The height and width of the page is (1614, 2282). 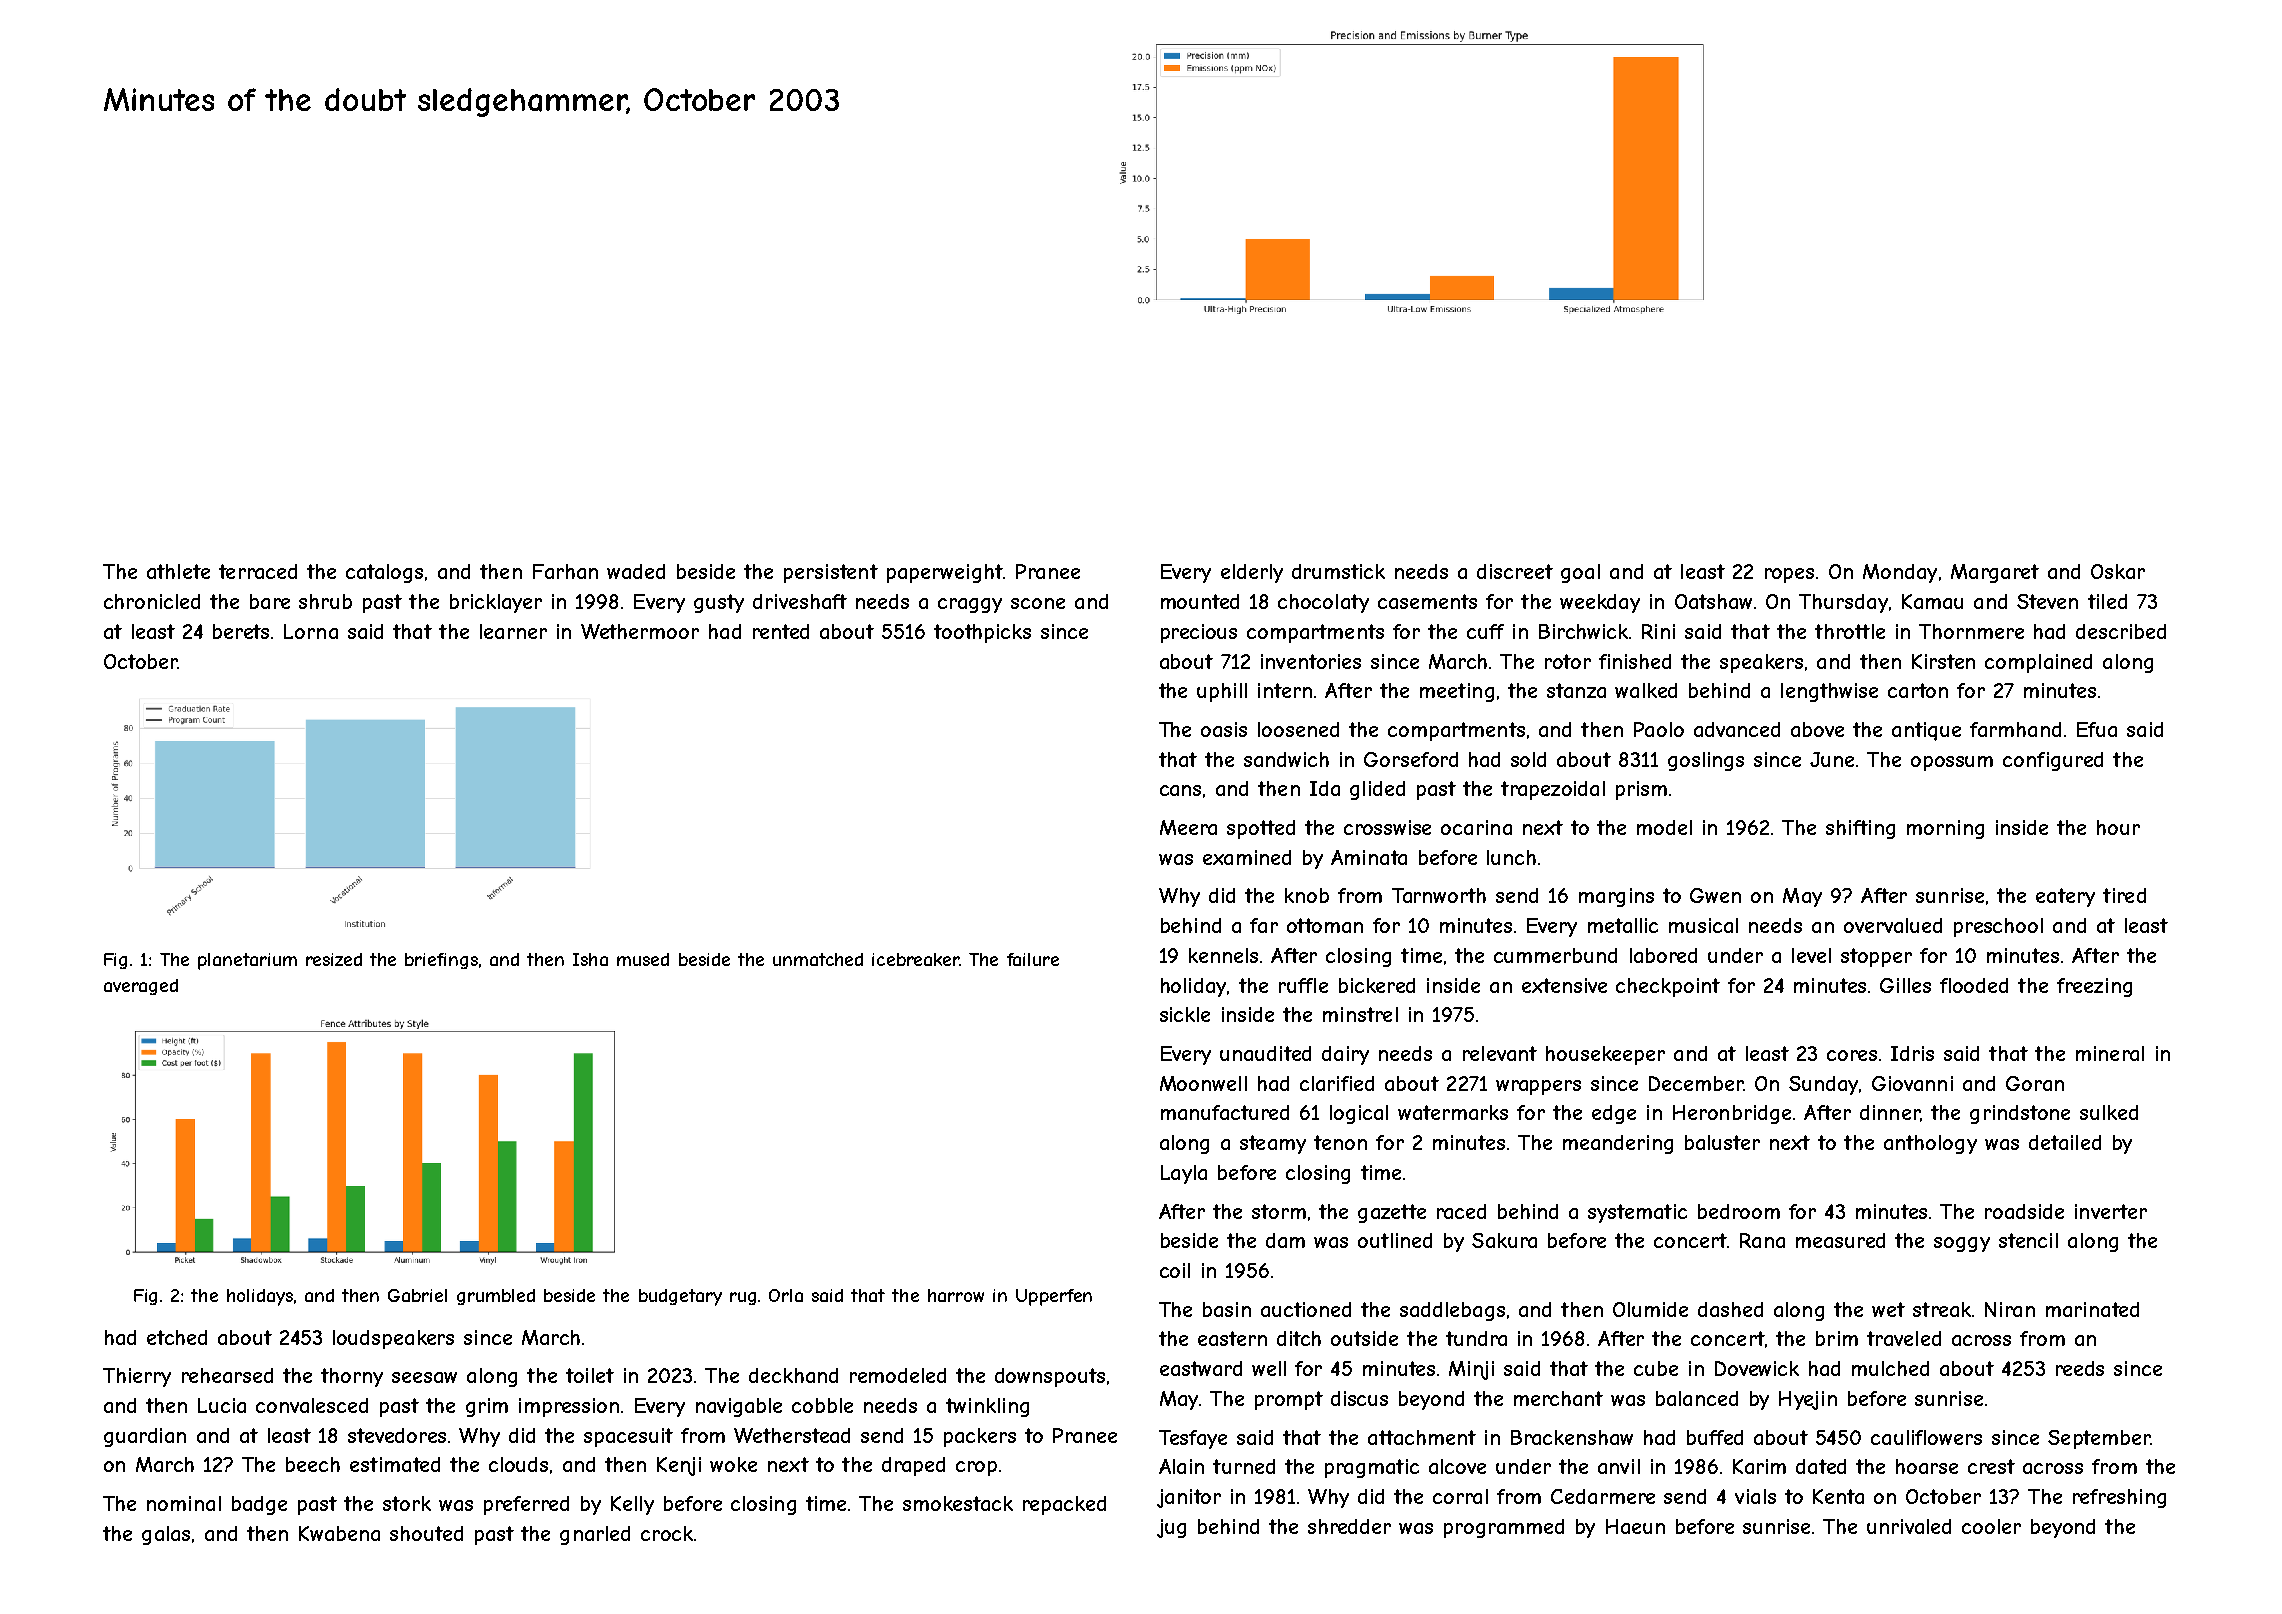 What do you see at coordinates (1991, 1526) in the page?
I see `cooler` at bounding box center [1991, 1526].
